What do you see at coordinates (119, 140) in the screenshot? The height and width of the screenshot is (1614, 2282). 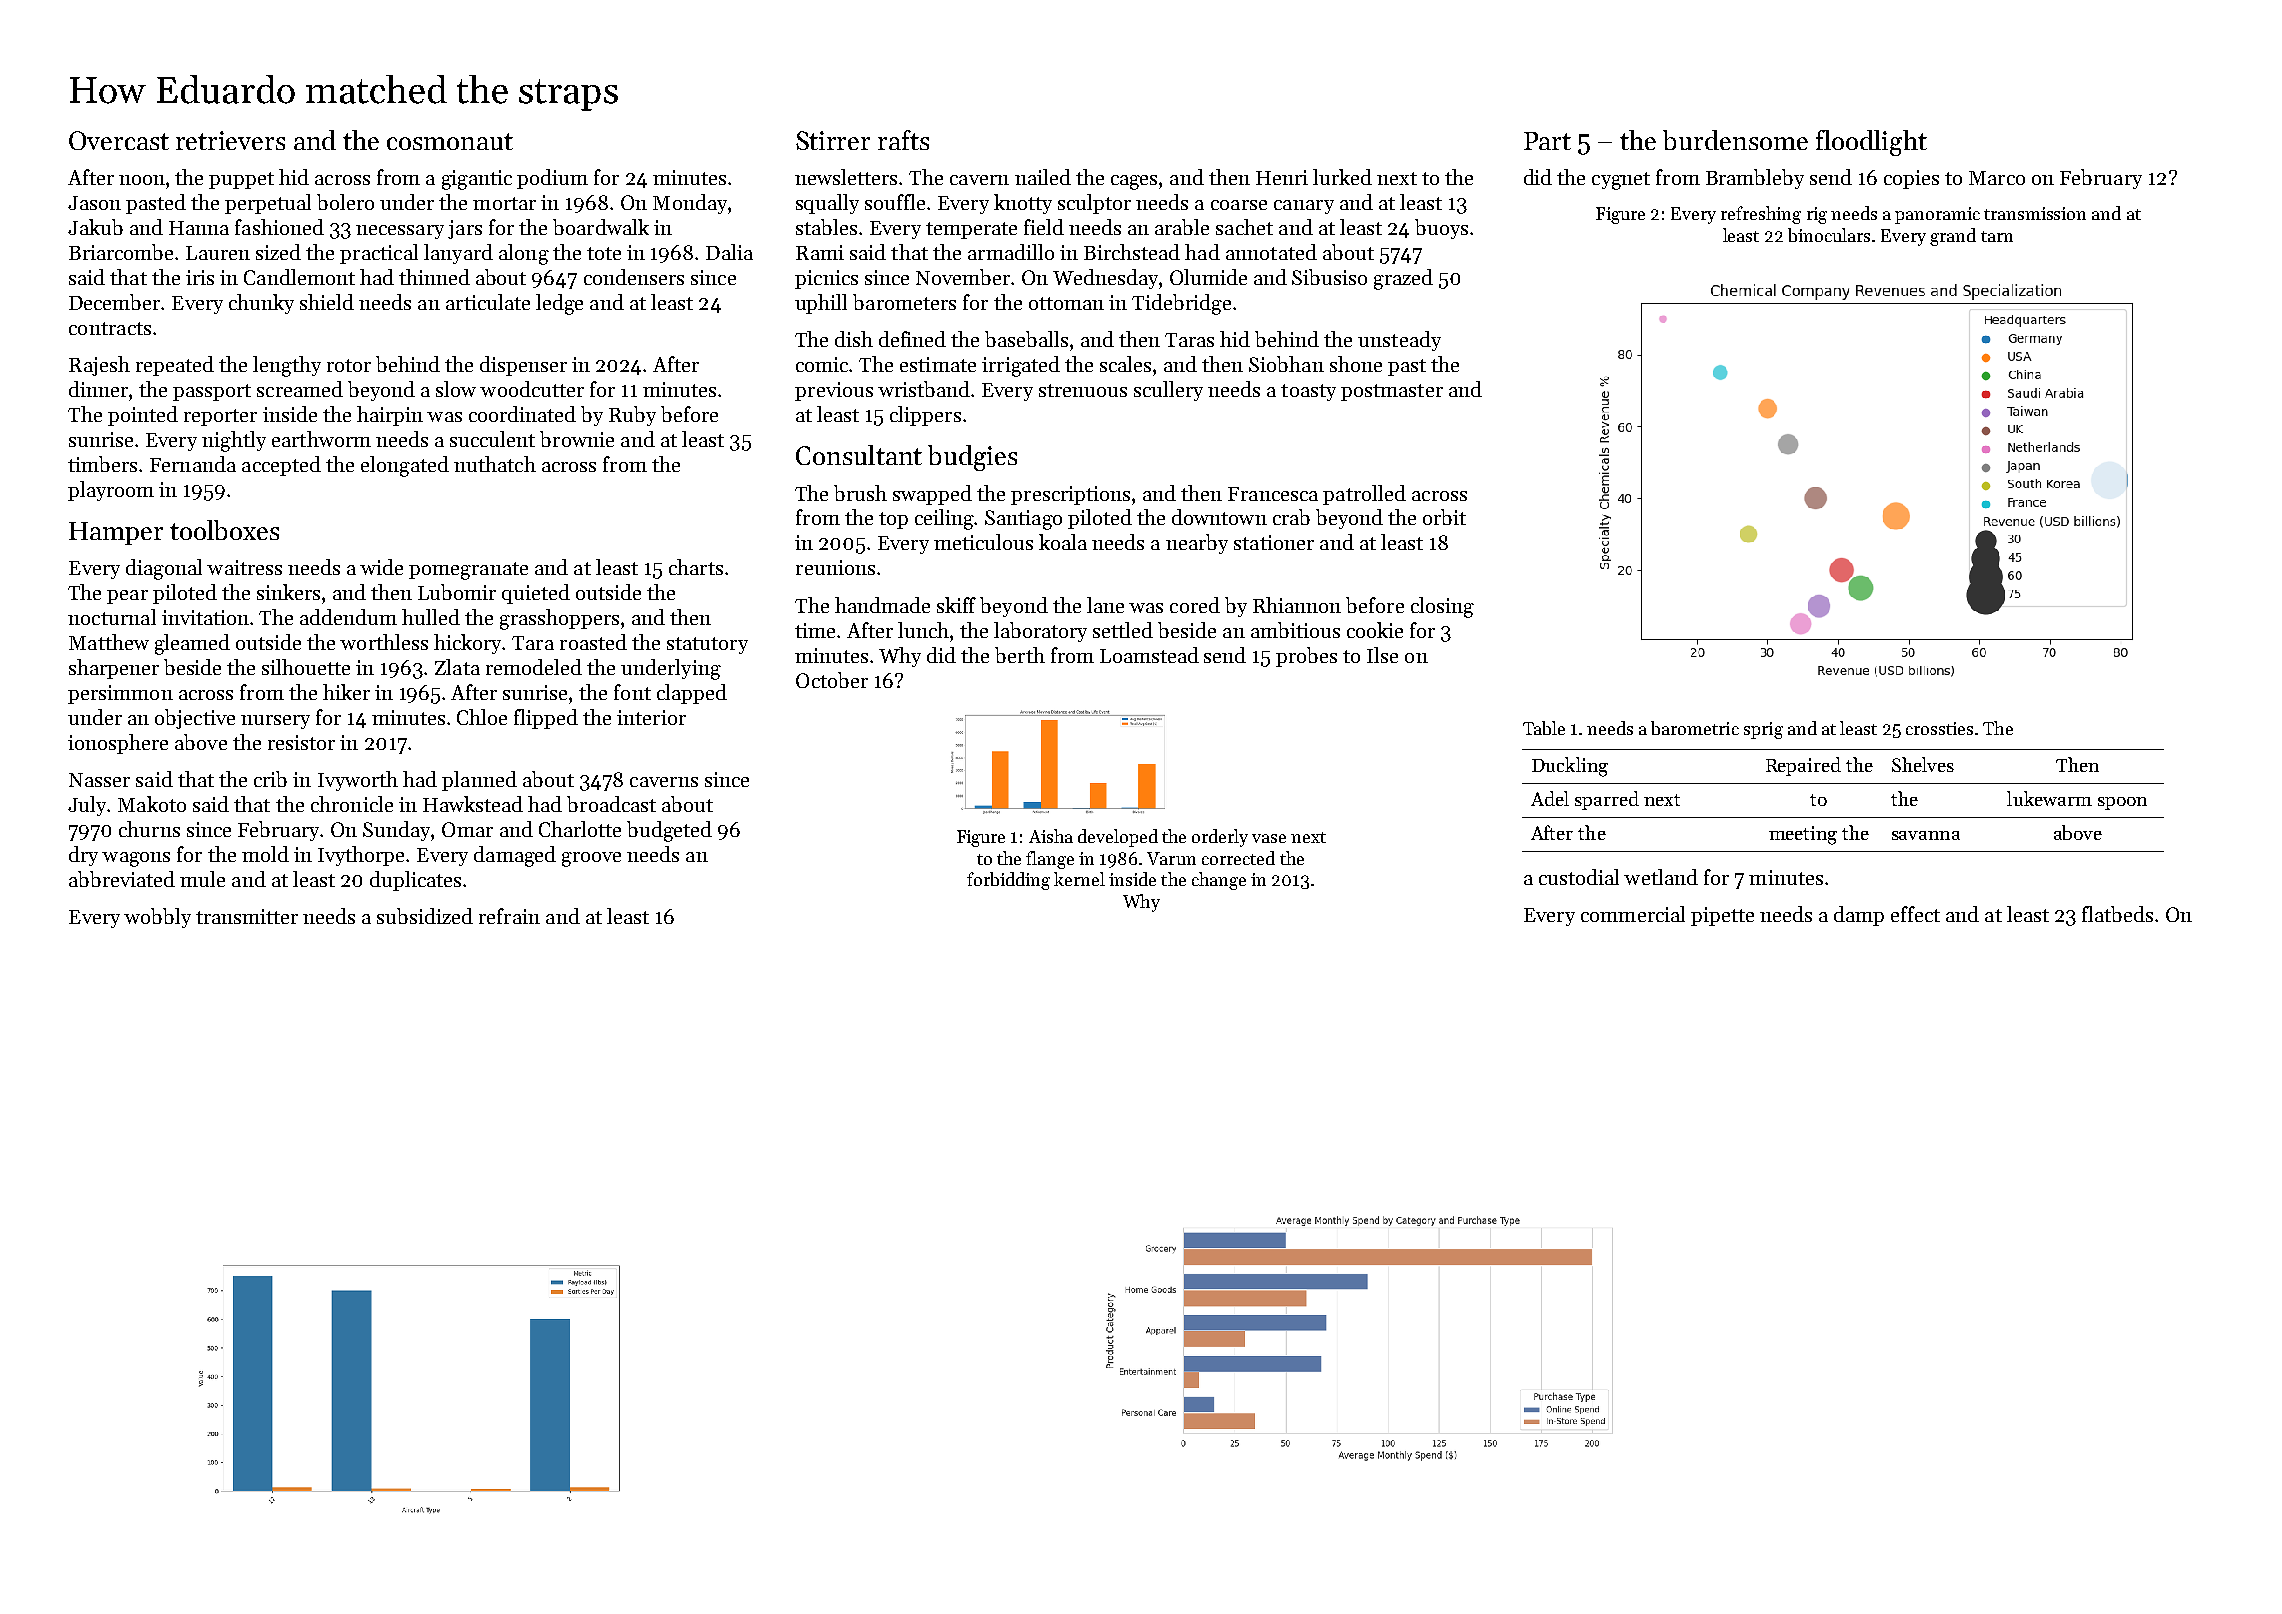 I see `Overcast` at bounding box center [119, 140].
